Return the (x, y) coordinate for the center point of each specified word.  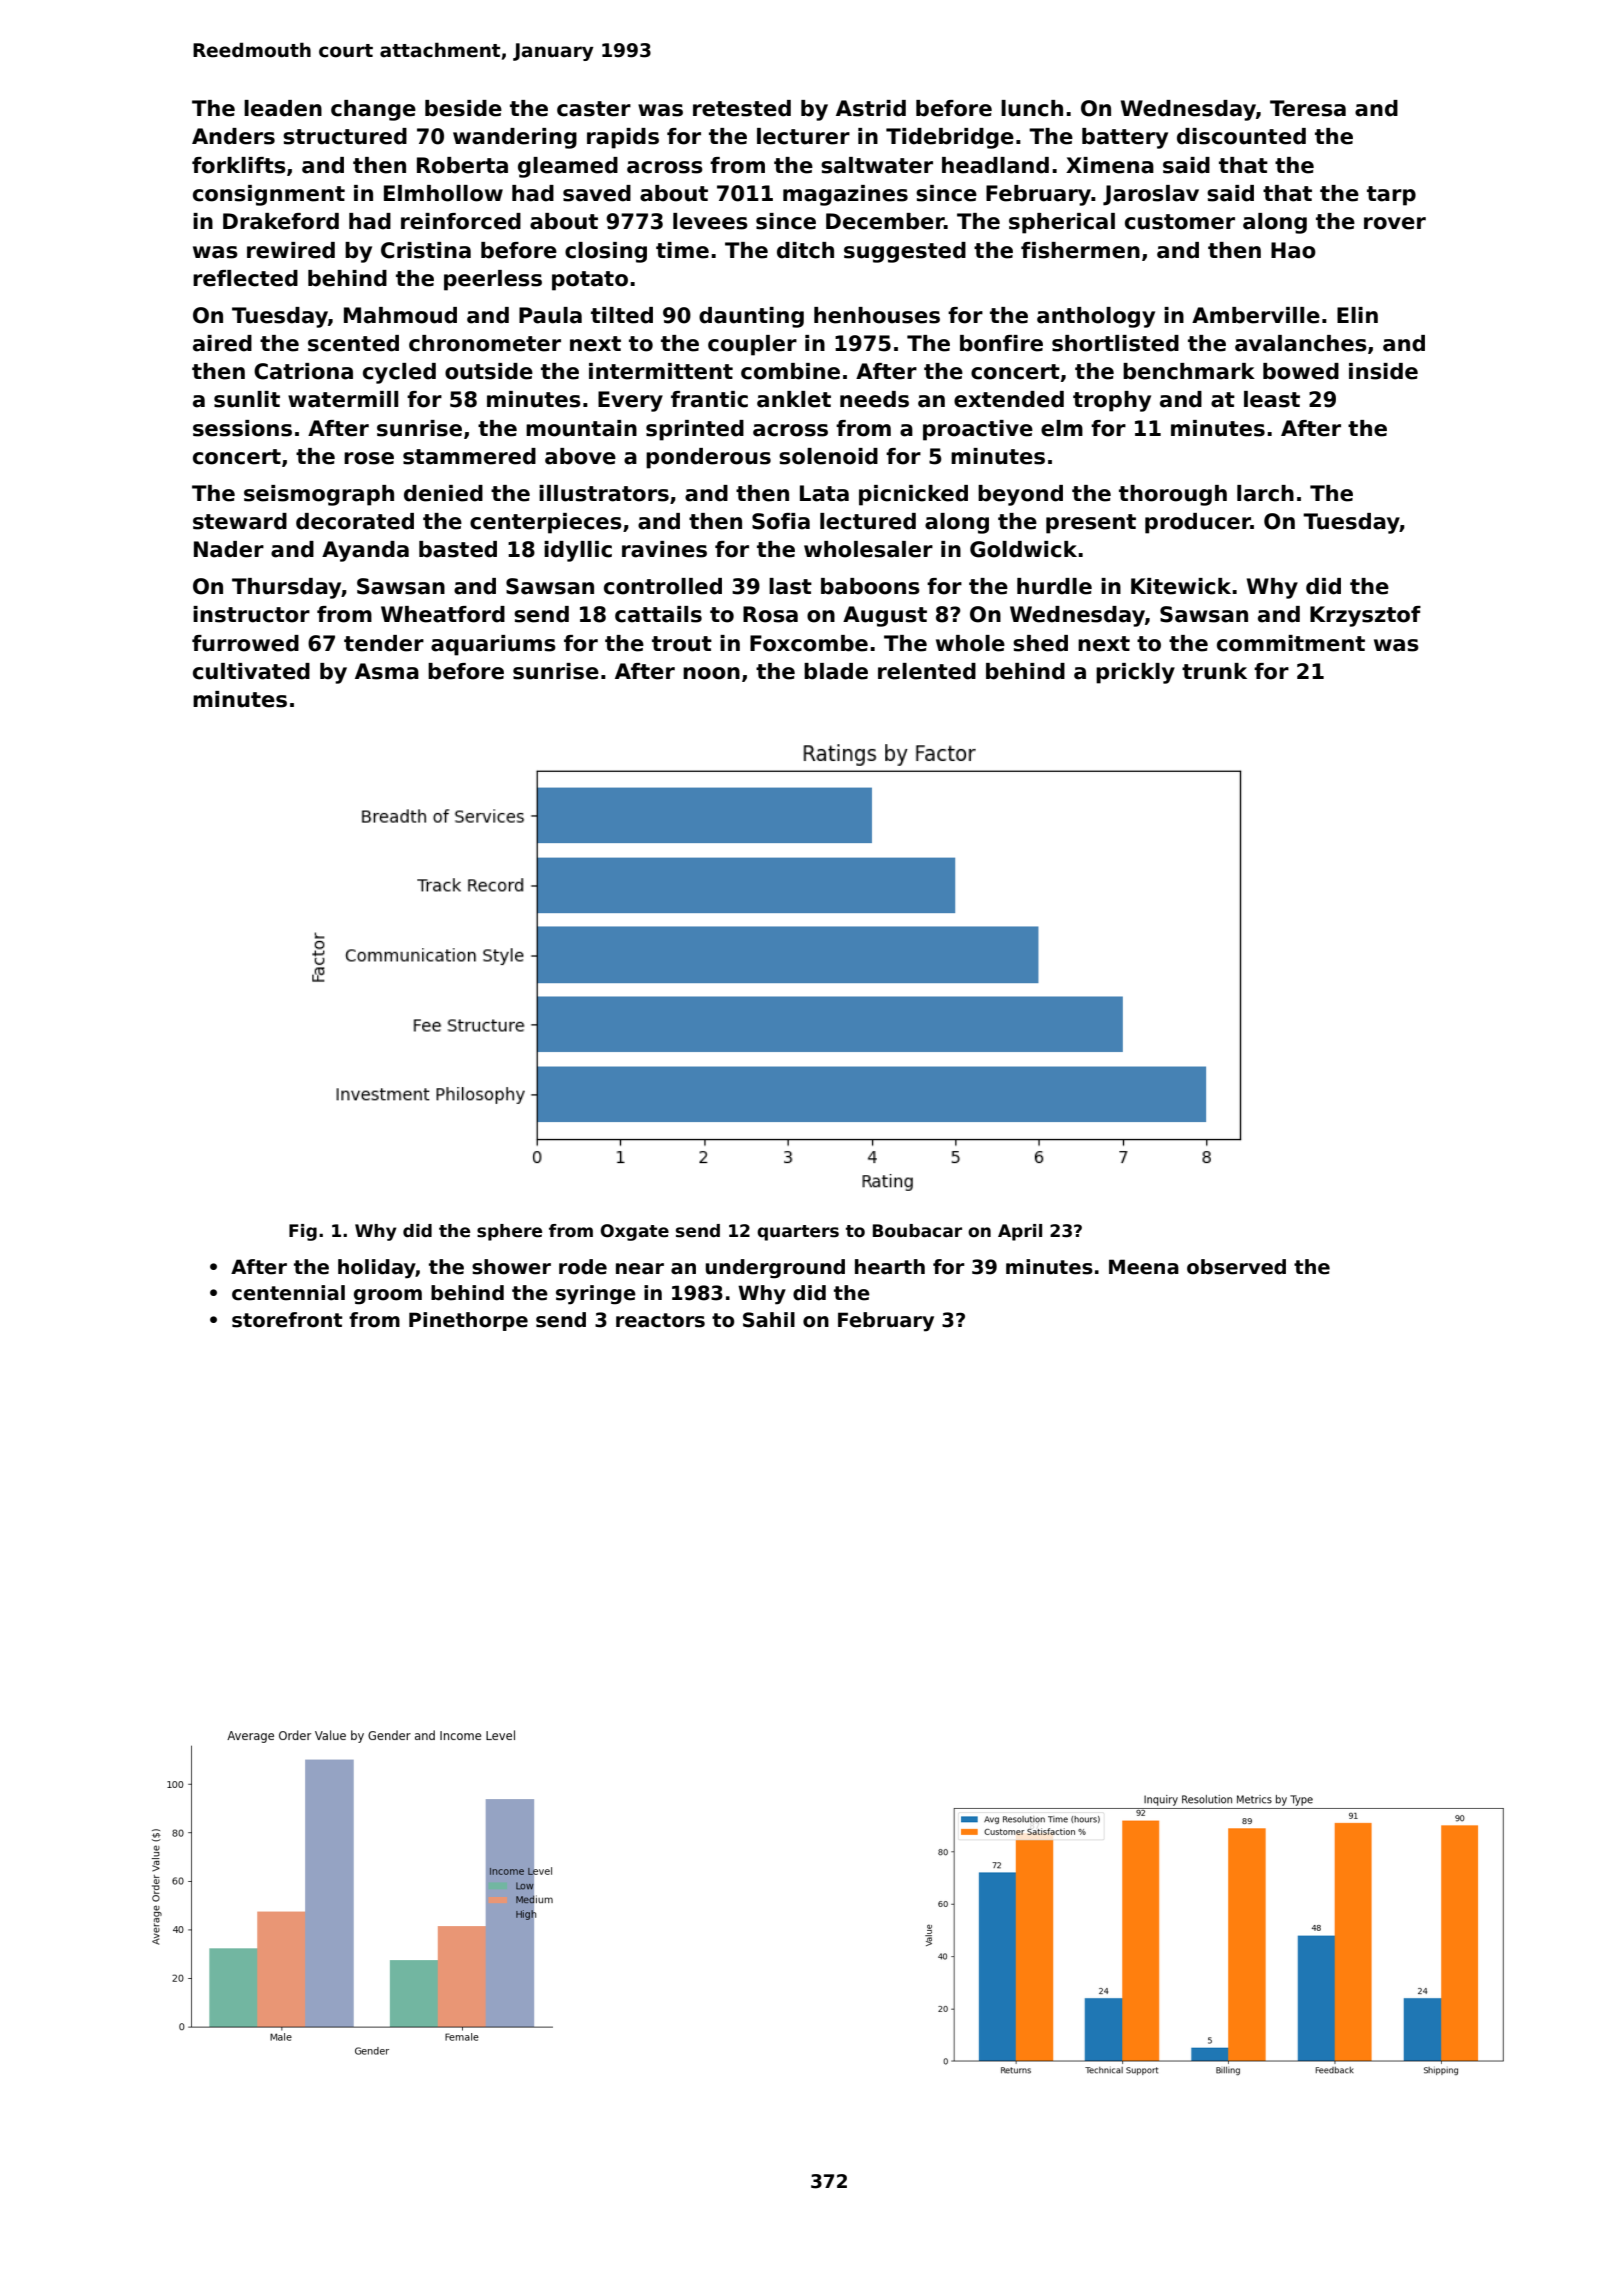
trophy (1112, 401)
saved (597, 193)
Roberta (462, 165)
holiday (377, 1269)
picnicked (913, 495)
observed (1236, 1267)
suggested (905, 252)
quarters (798, 1233)
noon (711, 673)
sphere (509, 1232)
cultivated (251, 671)
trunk (1214, 671)
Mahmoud (400, 315)
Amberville (1256, 315)
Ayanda (365, 551)
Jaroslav (1151, 195)
